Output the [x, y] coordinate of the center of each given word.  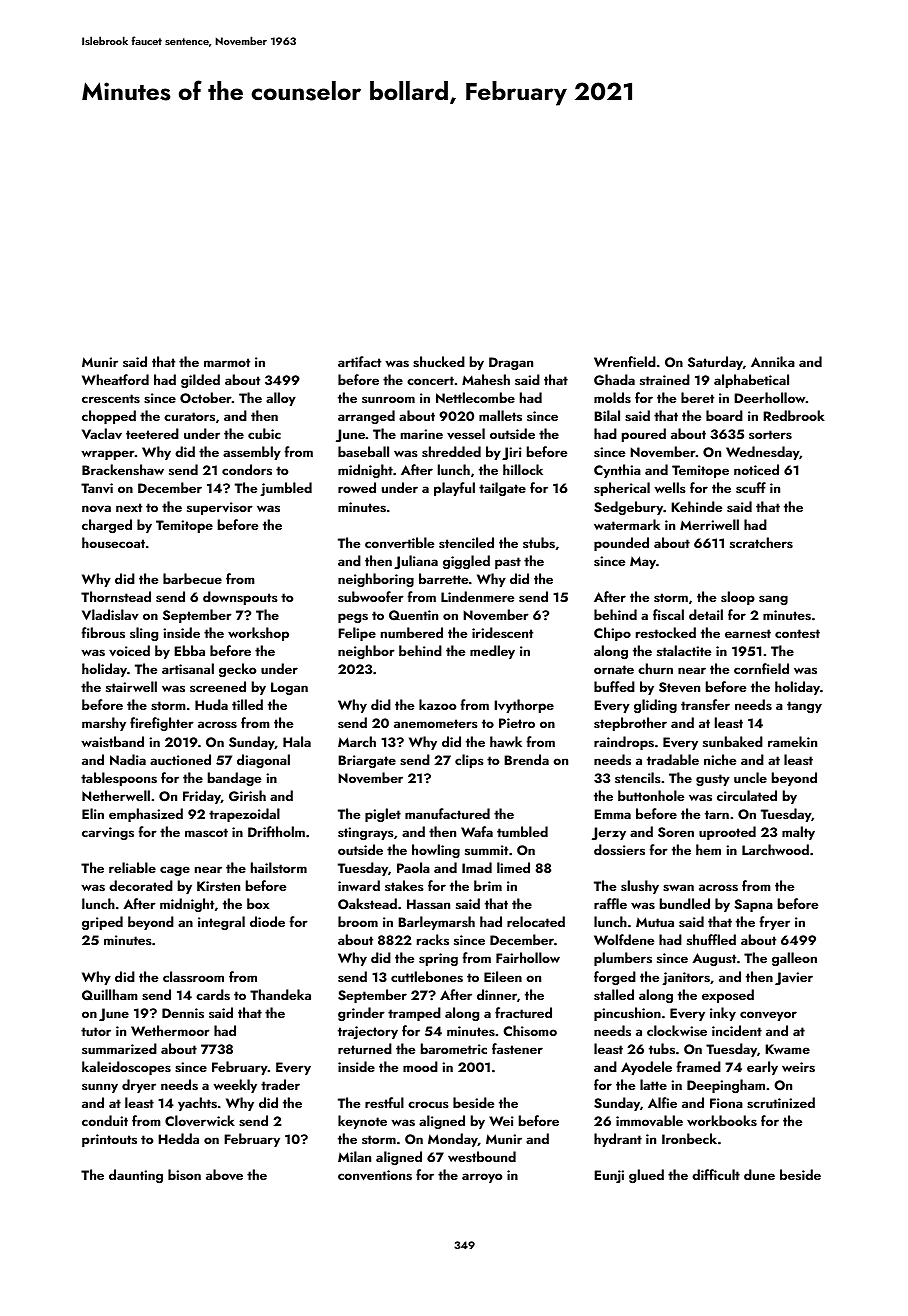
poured [644, 435]
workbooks [722, 1120]
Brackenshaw [123, 470]
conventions [375, 1175]
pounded [621, 544]
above [224, 1175]
